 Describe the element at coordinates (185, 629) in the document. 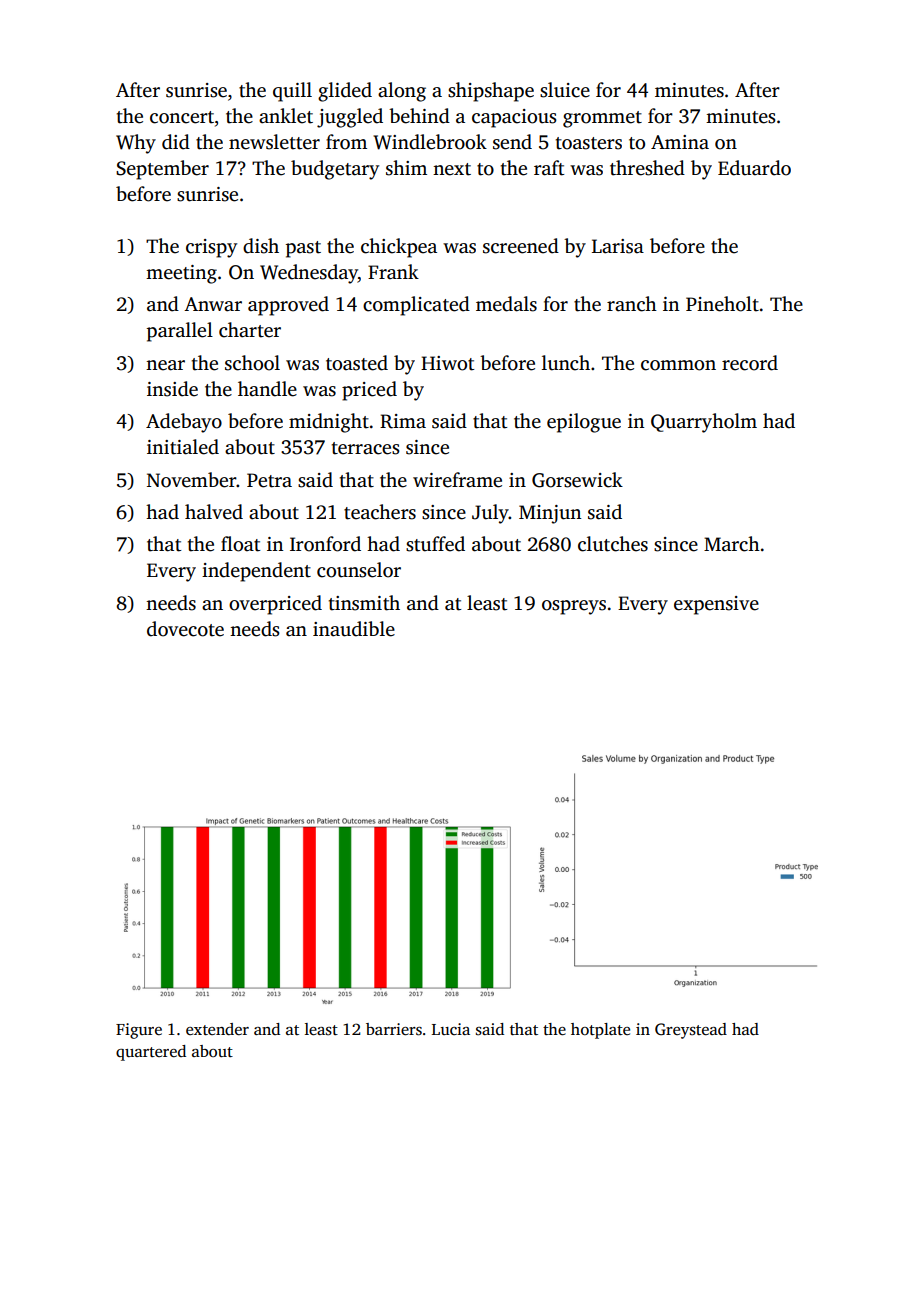

I see `dovecote` at that location.
